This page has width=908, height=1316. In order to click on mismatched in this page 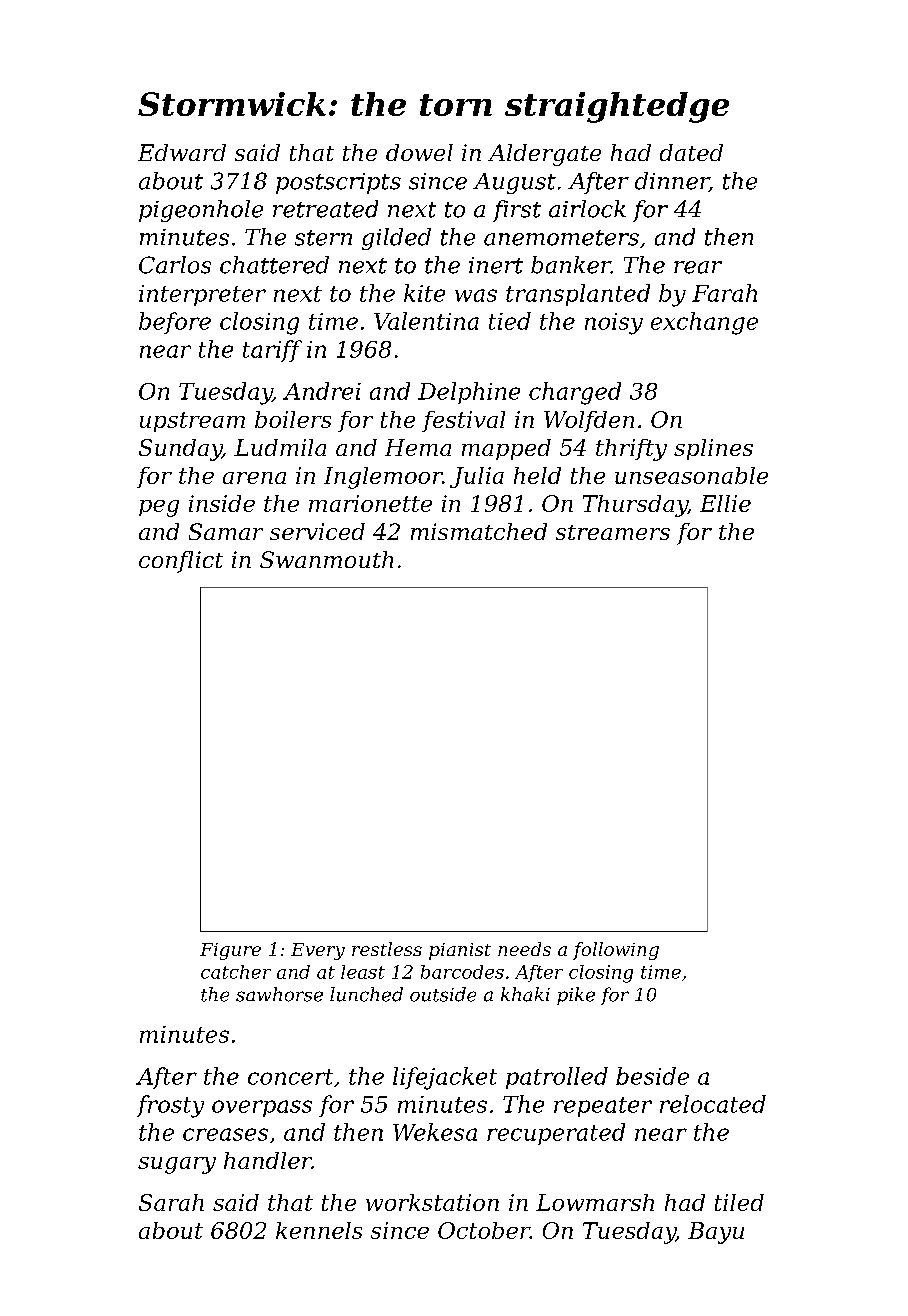, I will do `click(479, 531)`.
